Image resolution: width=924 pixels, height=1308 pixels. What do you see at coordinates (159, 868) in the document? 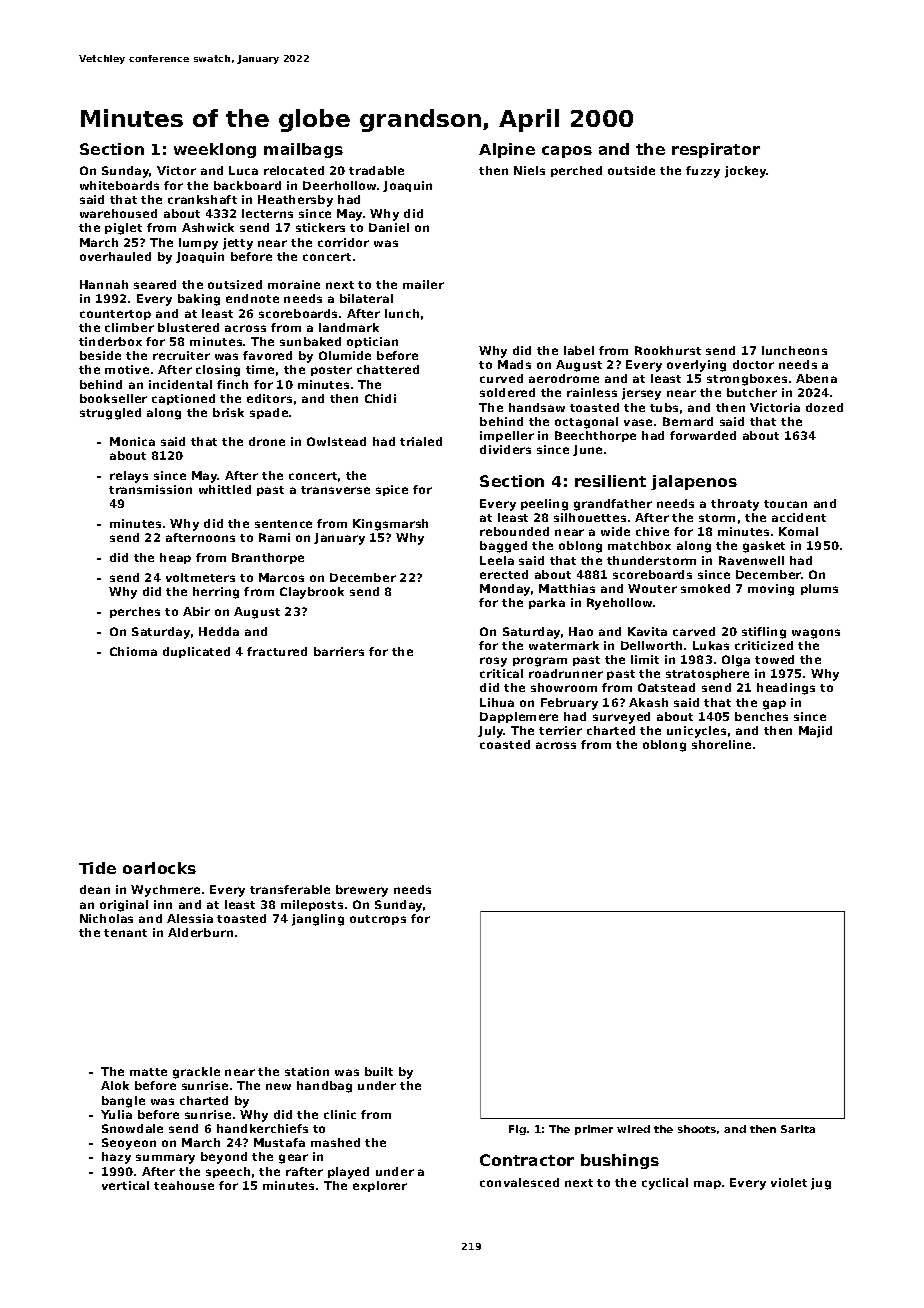
I see `oarlocks` at bounding box center [159, 868].
